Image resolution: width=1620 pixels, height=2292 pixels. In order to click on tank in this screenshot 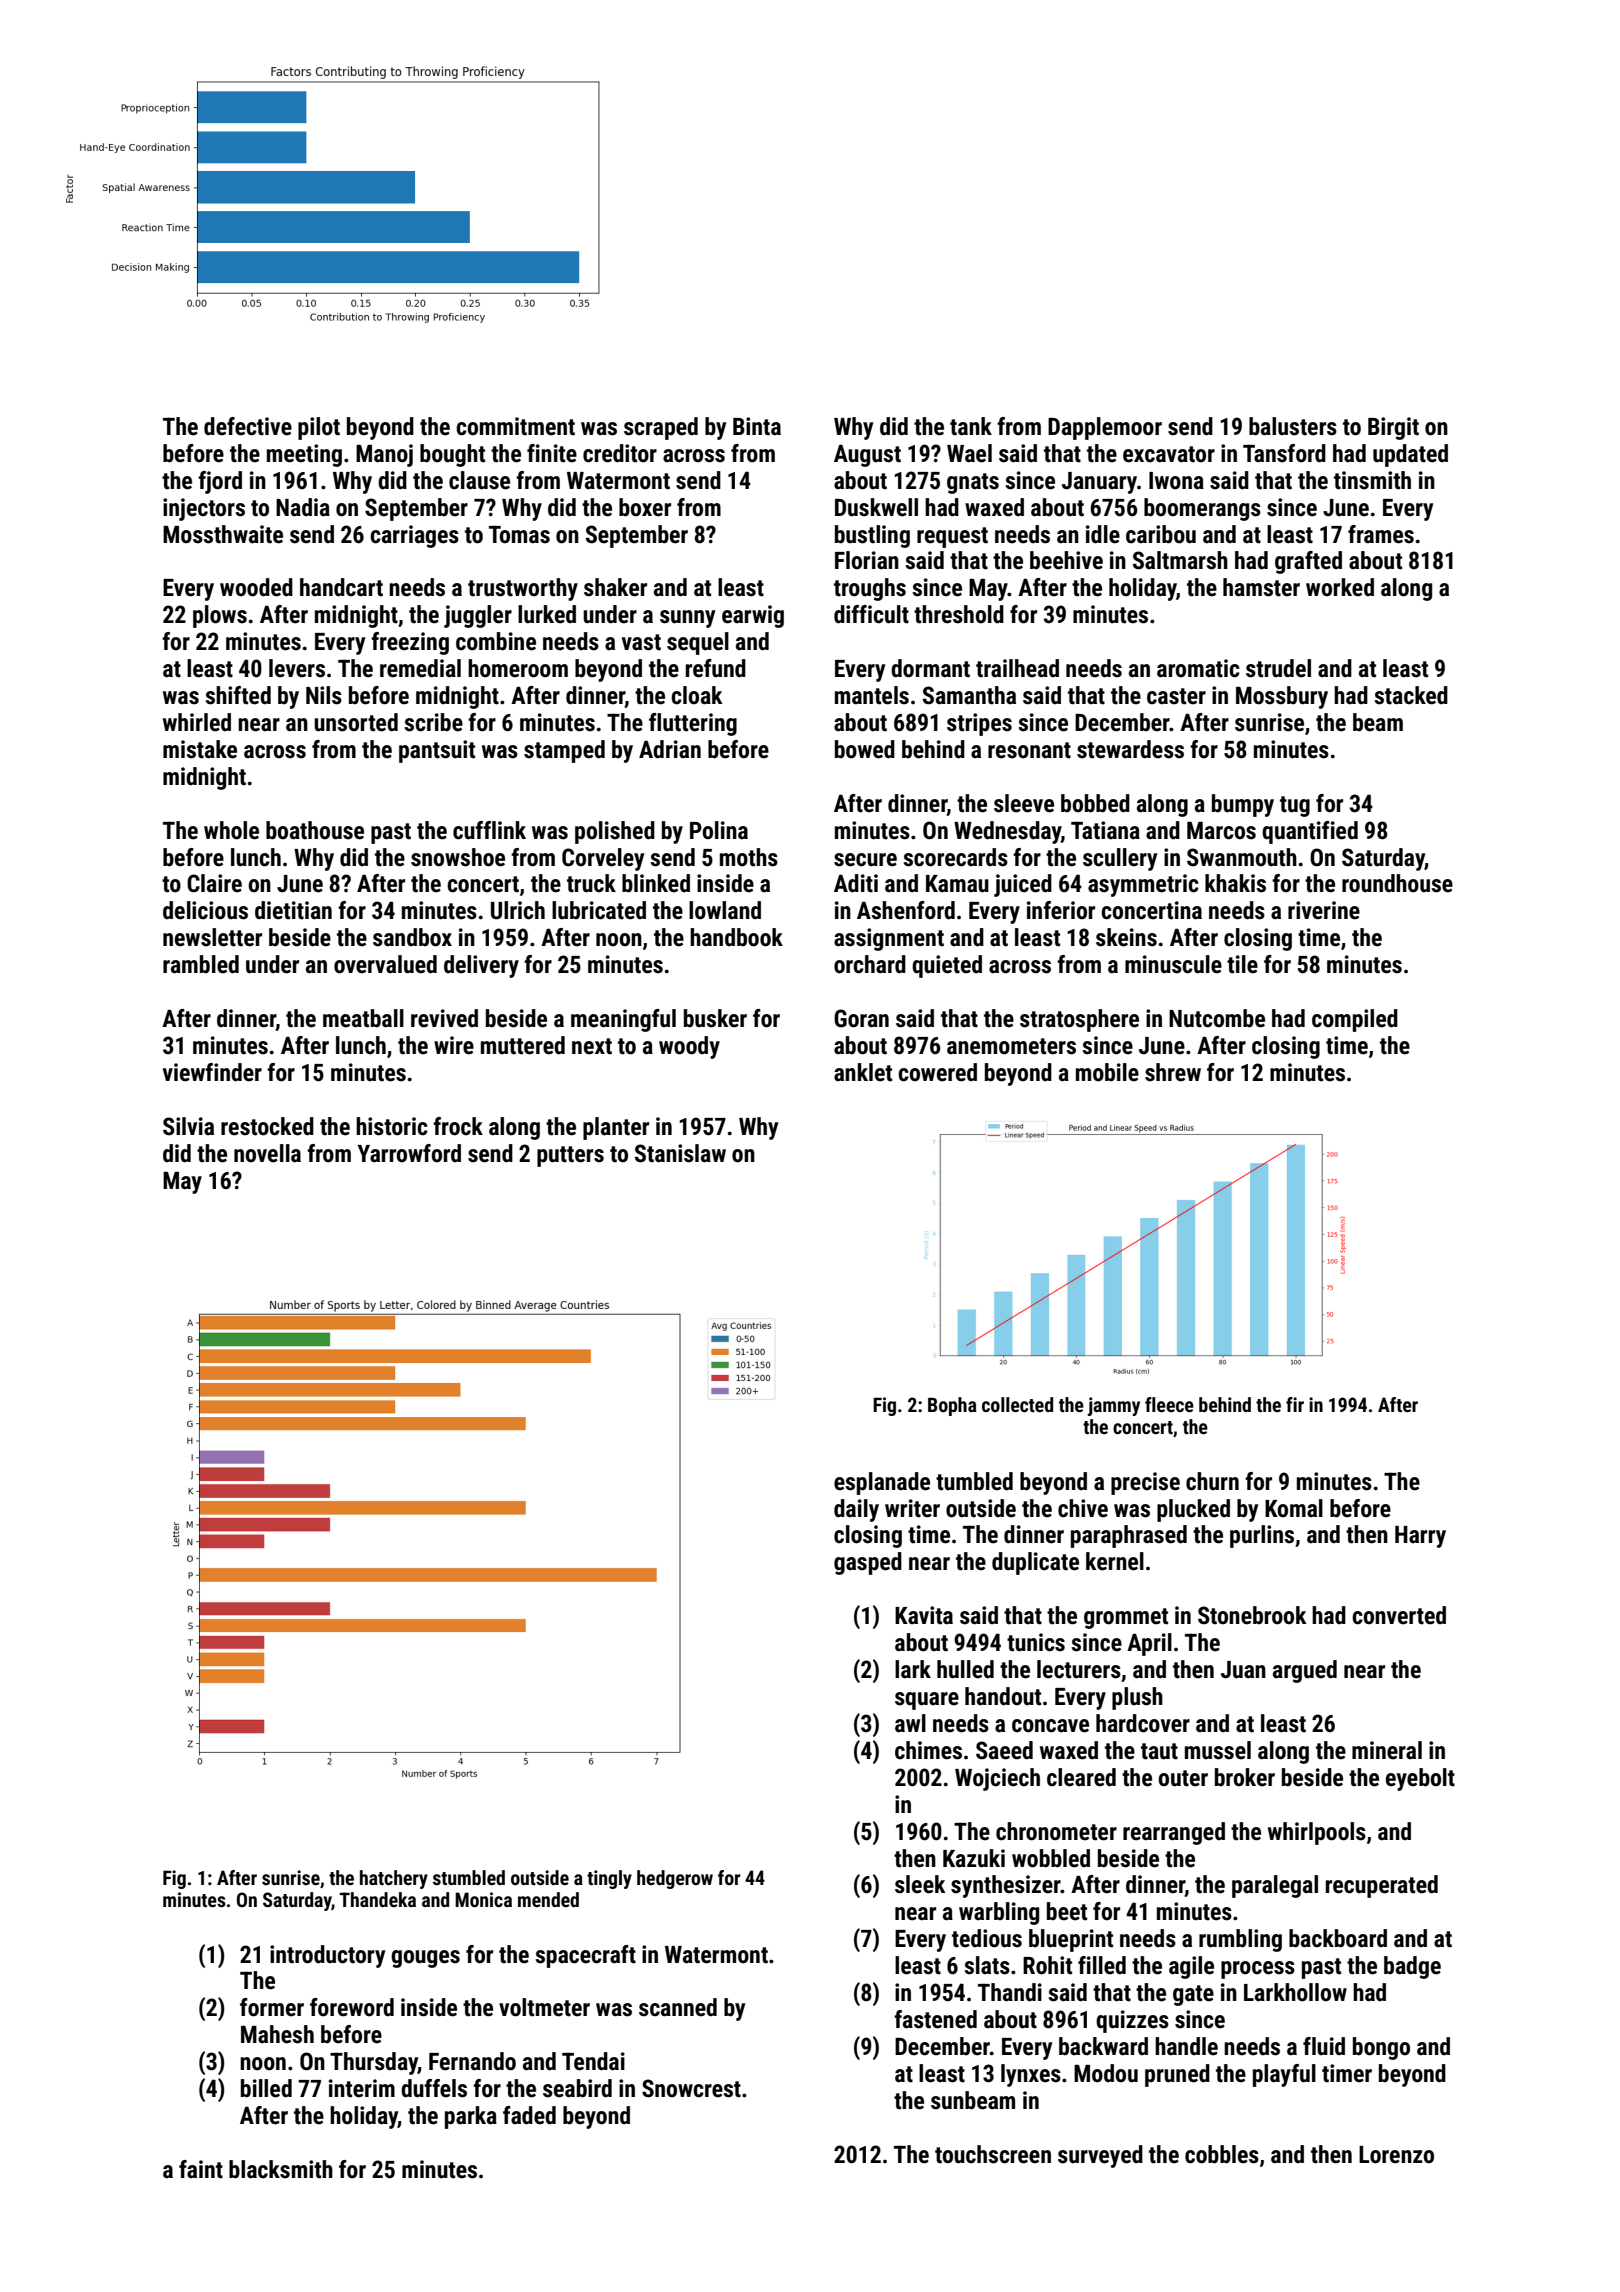, I will do `click(971, 426)`.
